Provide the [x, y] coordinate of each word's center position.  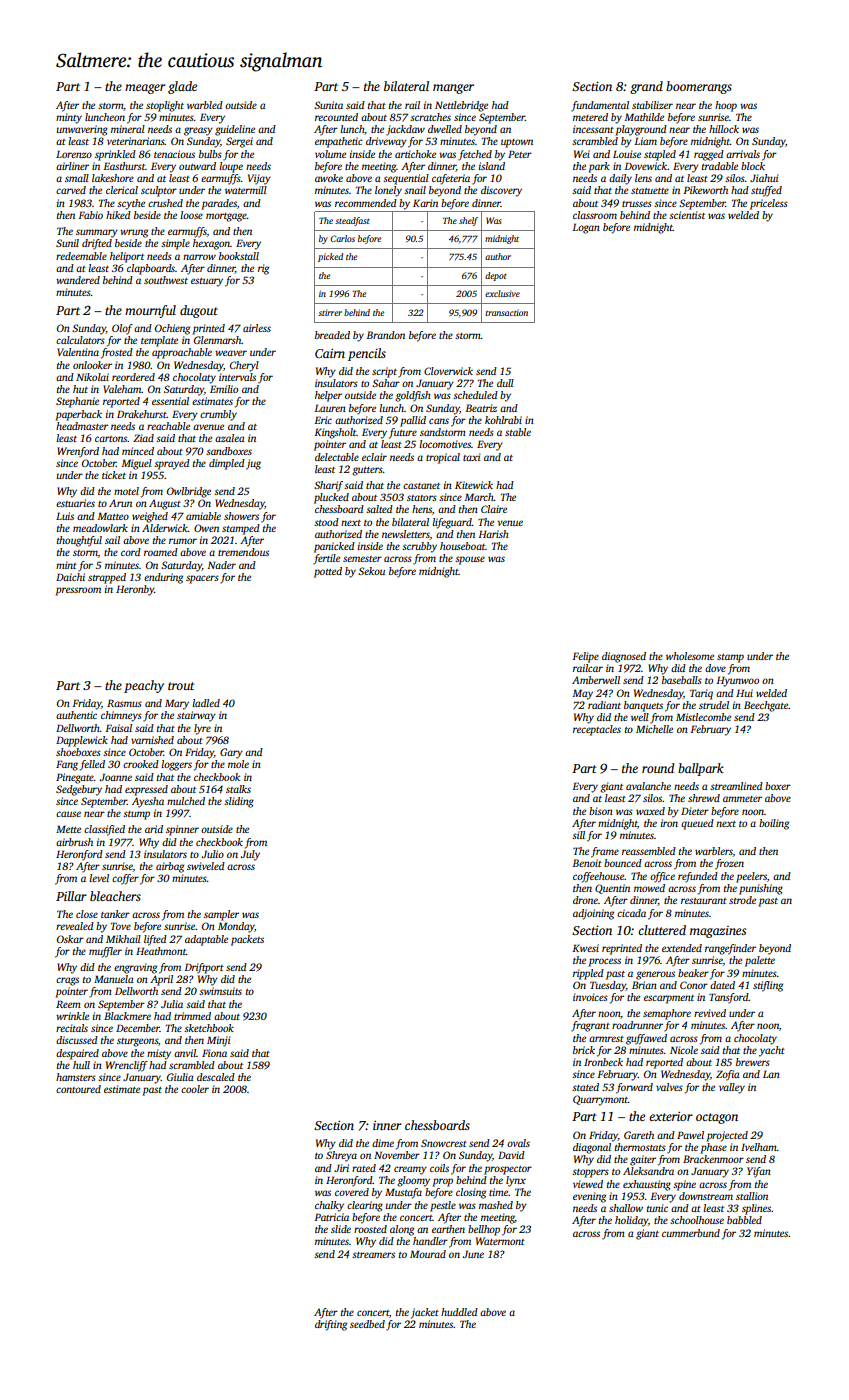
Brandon [385, 335]
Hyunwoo [737, 681]
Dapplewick [82, 741]
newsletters [406, 535]
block [753, 166]
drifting [331, 1325]
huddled [459, 1312]
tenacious [174, 154]
